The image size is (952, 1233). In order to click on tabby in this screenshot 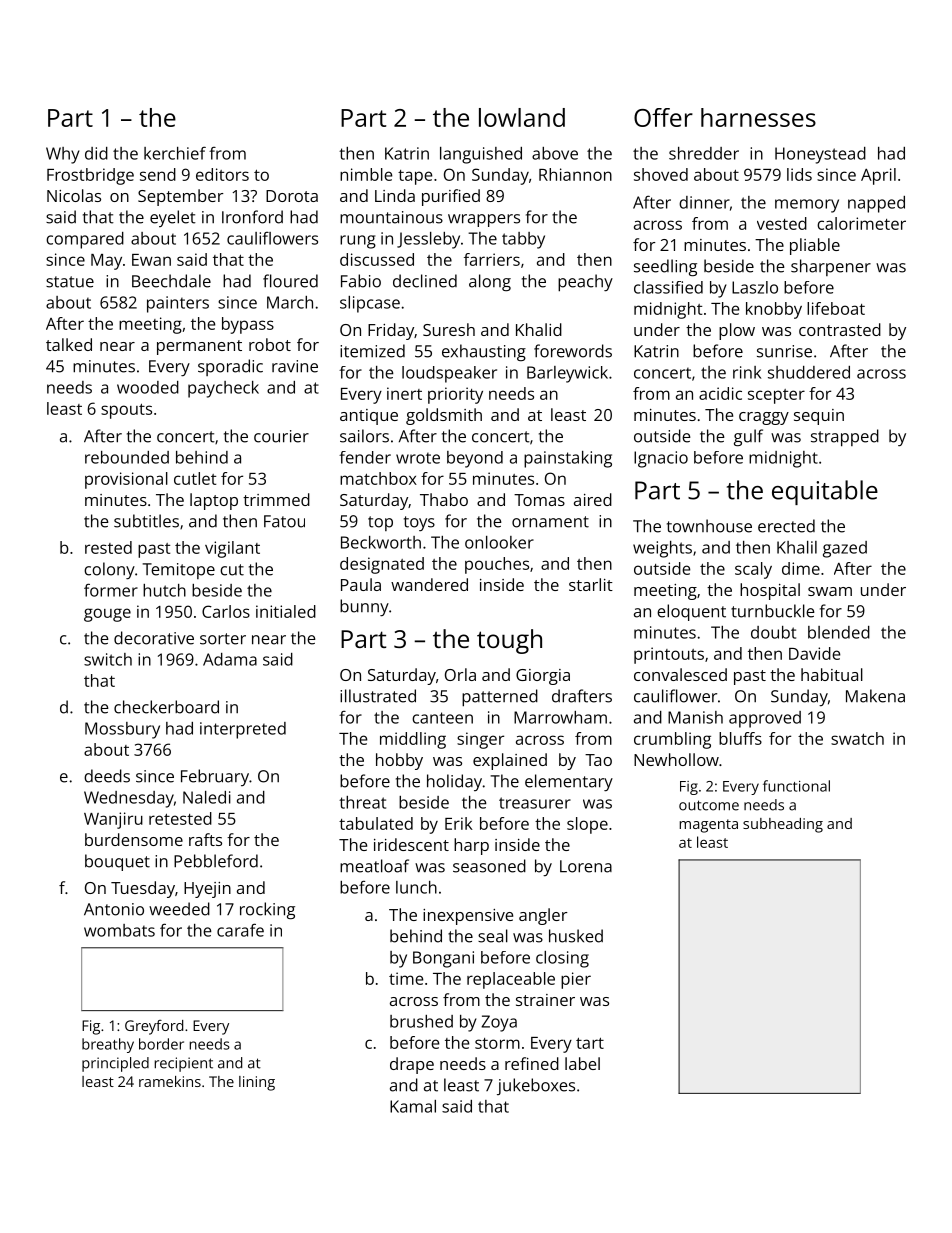, I will do `click(523, 240)`.
